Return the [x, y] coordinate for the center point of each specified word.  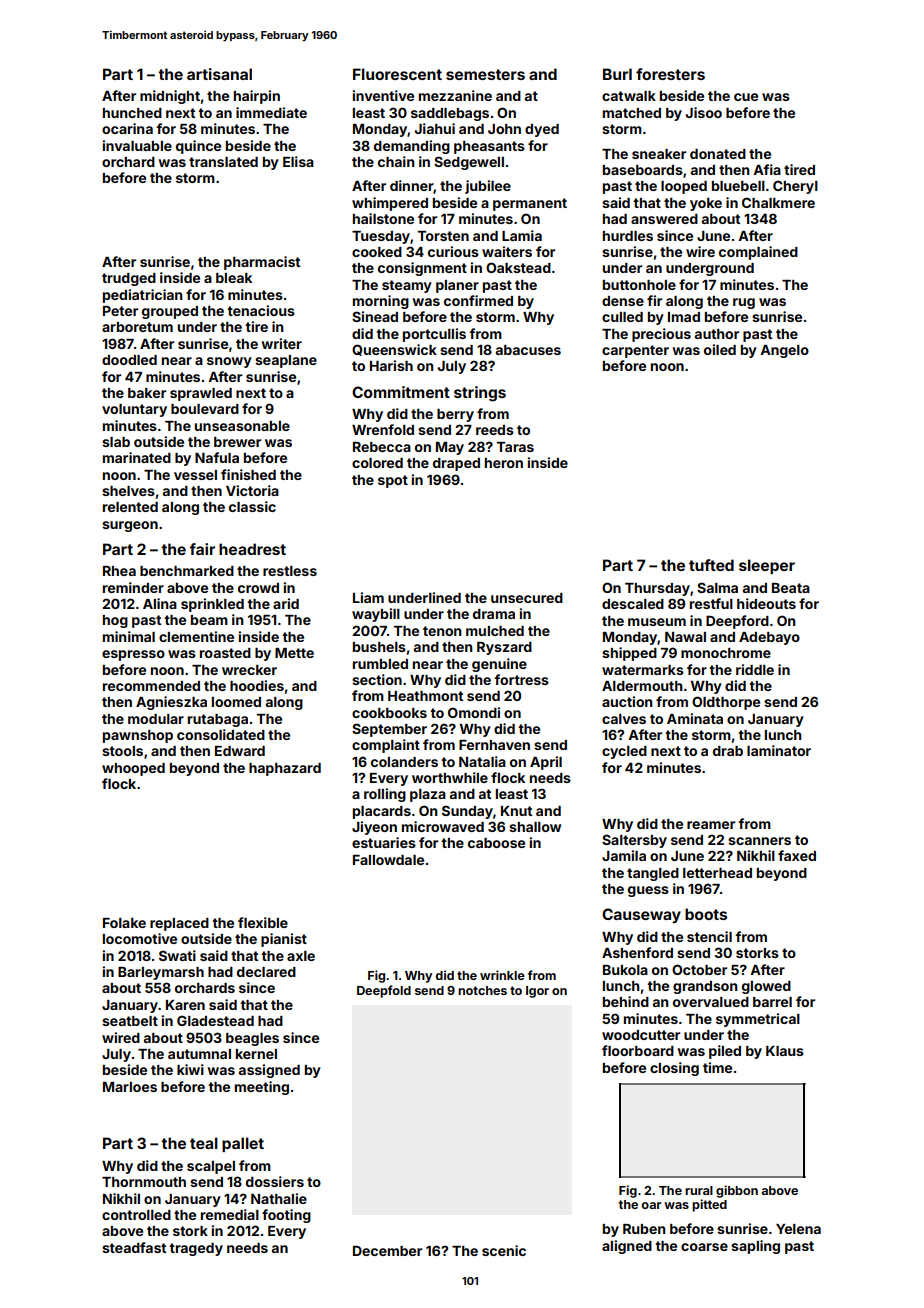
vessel [195, 475]
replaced [179, 924]
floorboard [638, 1050]
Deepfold [384, 991]
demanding [412, 147]
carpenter [635, 351]
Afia [767, 169]
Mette [294, 653]
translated [223, 162]
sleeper [767, 566]
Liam [368, 597]
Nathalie [279, 1198]
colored [377, 463]
